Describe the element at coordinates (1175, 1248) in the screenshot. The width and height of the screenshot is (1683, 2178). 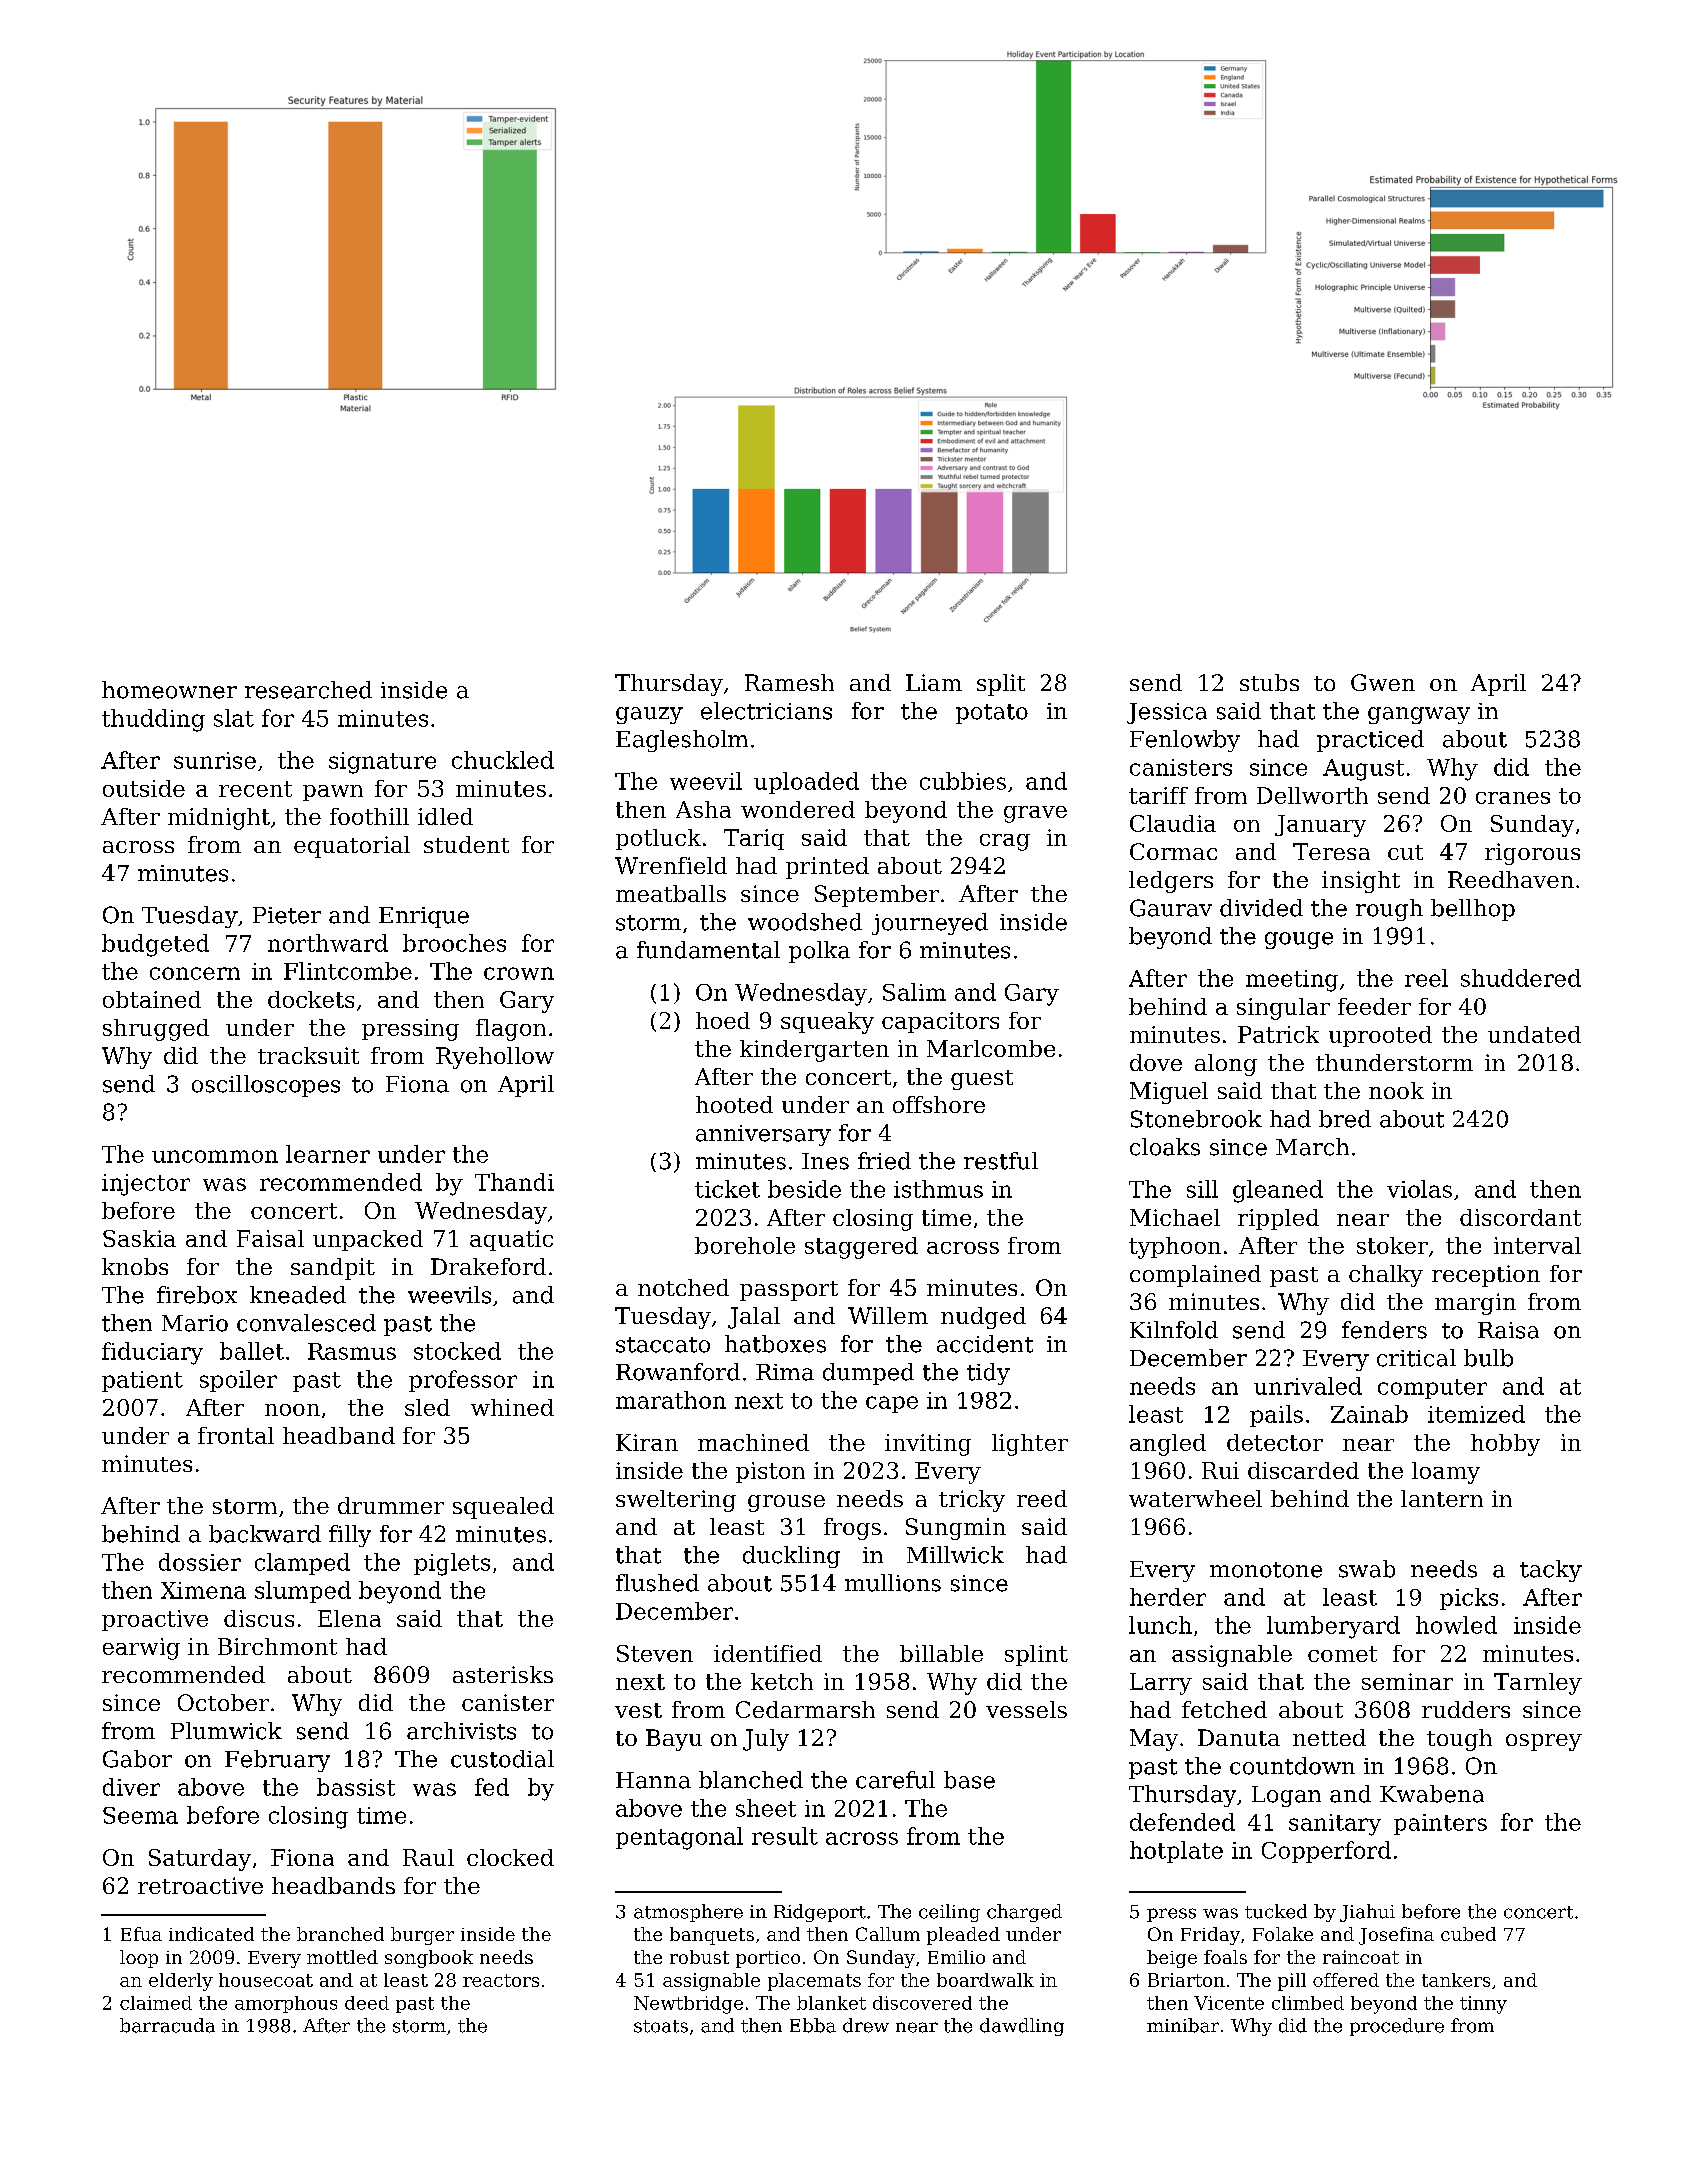
I see `typhoon` at that location.
